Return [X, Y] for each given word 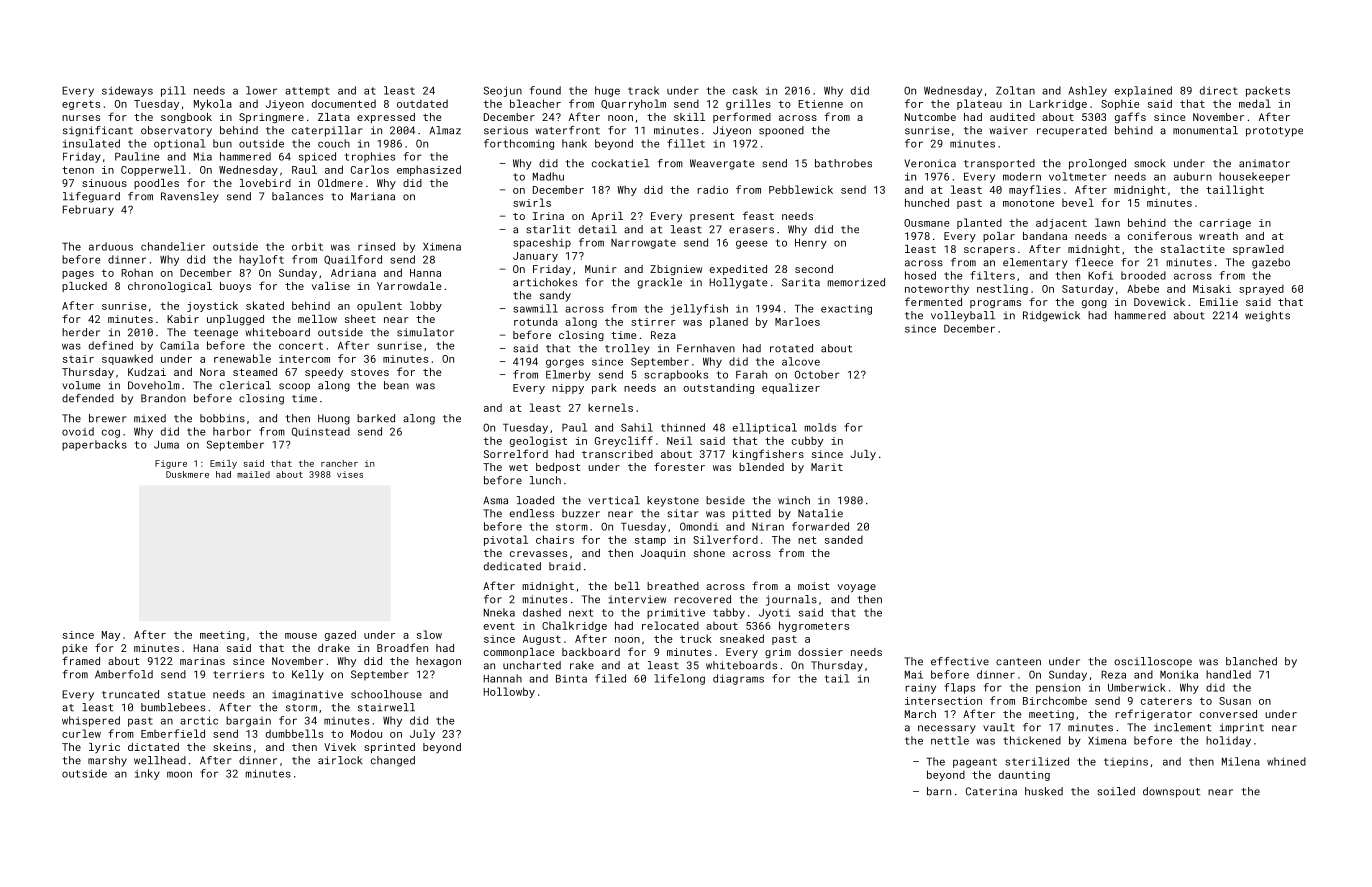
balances [297, 196]
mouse [301, 636]
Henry [811, 244]
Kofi [1100, 275]
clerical [245, 385]
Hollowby [509, 692]
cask [745, 90]
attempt [307, 92]
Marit [827, 467]
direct [1219, 90]
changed [393, 761]
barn [939, 791]
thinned [683, 427]
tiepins [1126, 763]
